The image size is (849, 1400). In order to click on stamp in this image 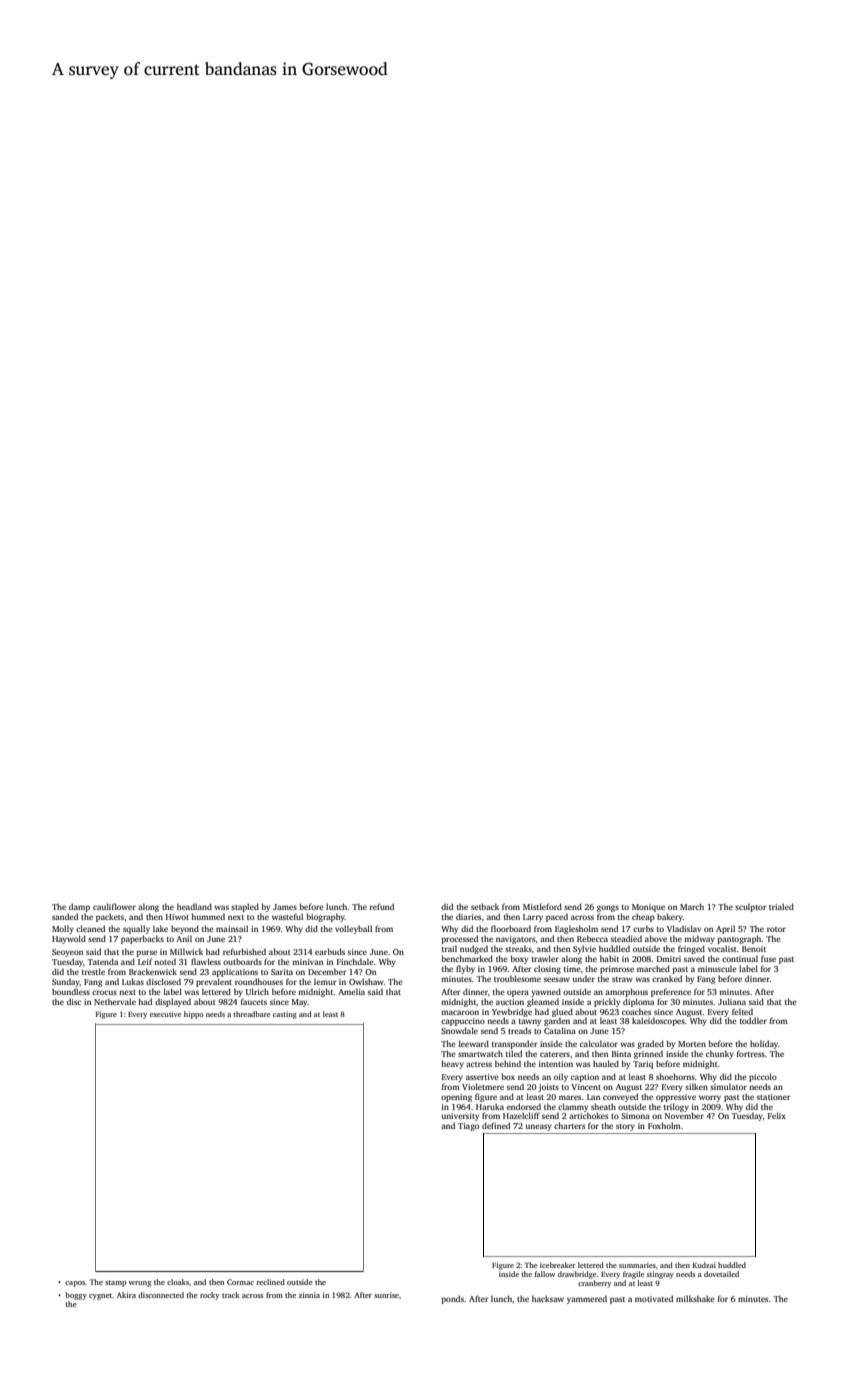, I will do `click(115, 1283)`.
